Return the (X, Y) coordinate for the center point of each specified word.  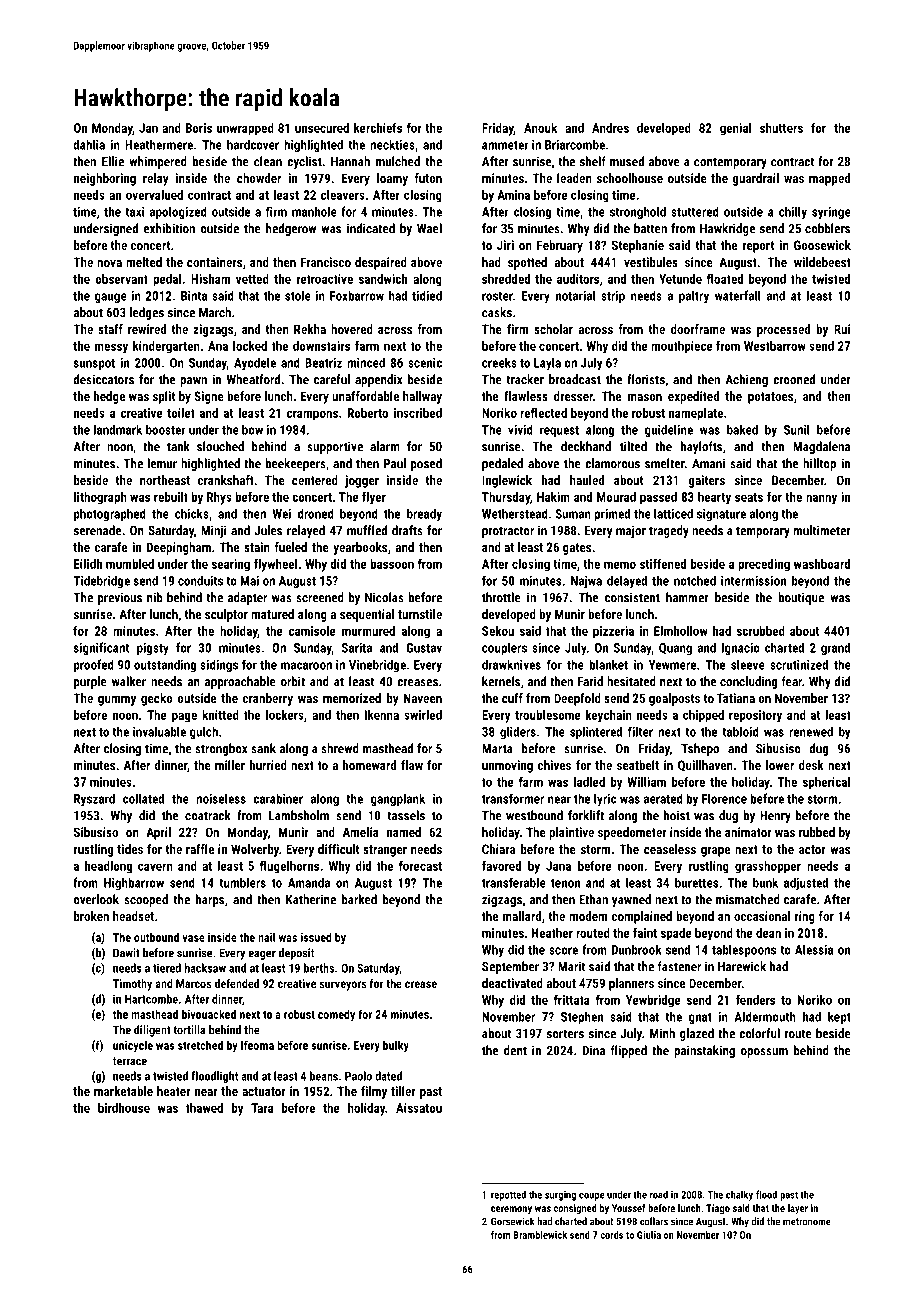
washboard (822, 564)
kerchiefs (378, 127)
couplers (504, 649)
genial (735, 129)
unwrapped (245, 129)
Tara (262, 1108)
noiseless (221, 798)
